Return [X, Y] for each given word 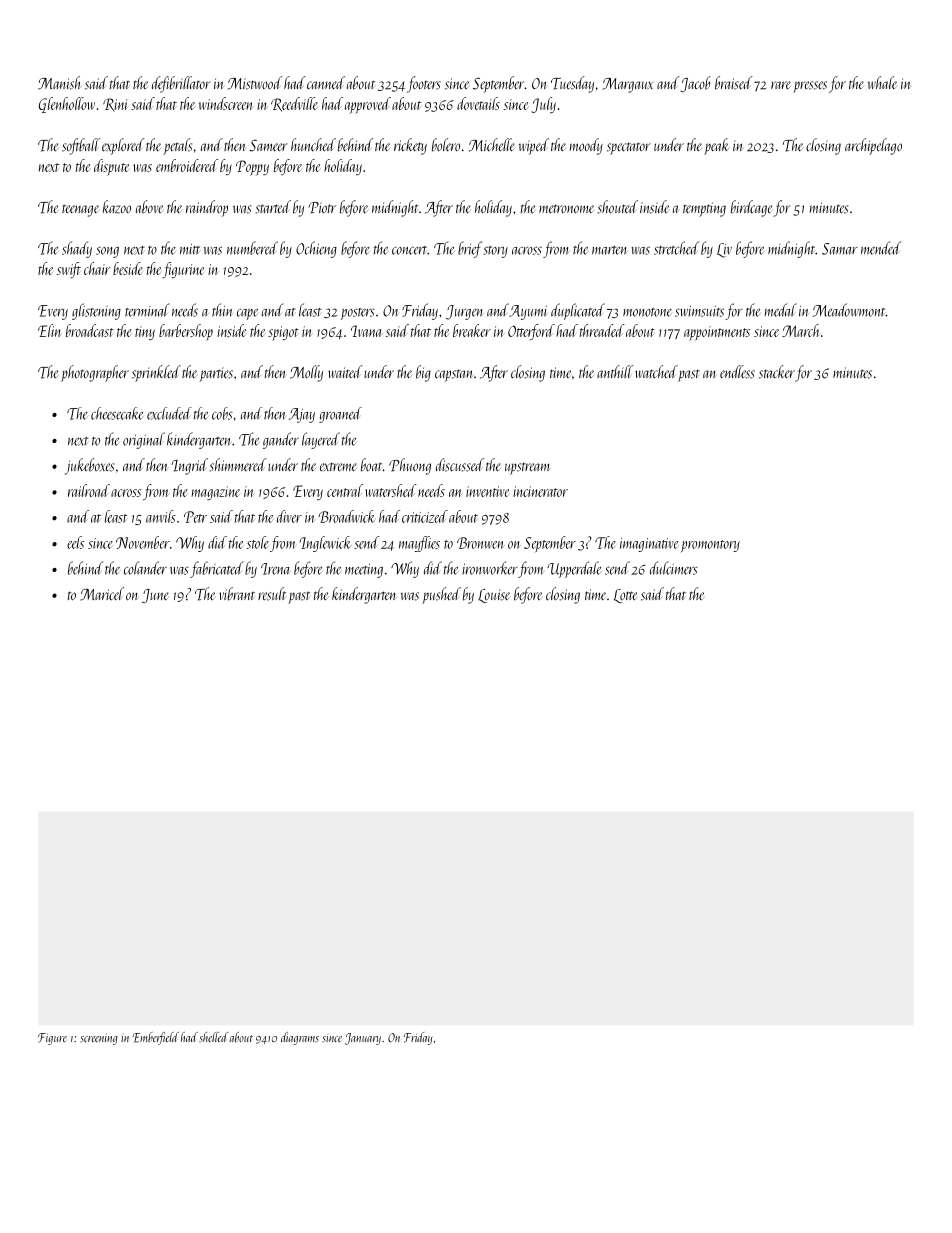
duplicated [578, 311]
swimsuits [699, 311]
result [272, 594]
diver [289, 516]
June [155, 596]
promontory [710, 546]
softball [81, 146]
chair [97, 268]
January [363, 1039]
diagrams [300, 1038]
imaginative [649, 545]
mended [881, 248]
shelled [213, 1037]
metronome [566, 209]
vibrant [237, 594]
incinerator [540, 491]
